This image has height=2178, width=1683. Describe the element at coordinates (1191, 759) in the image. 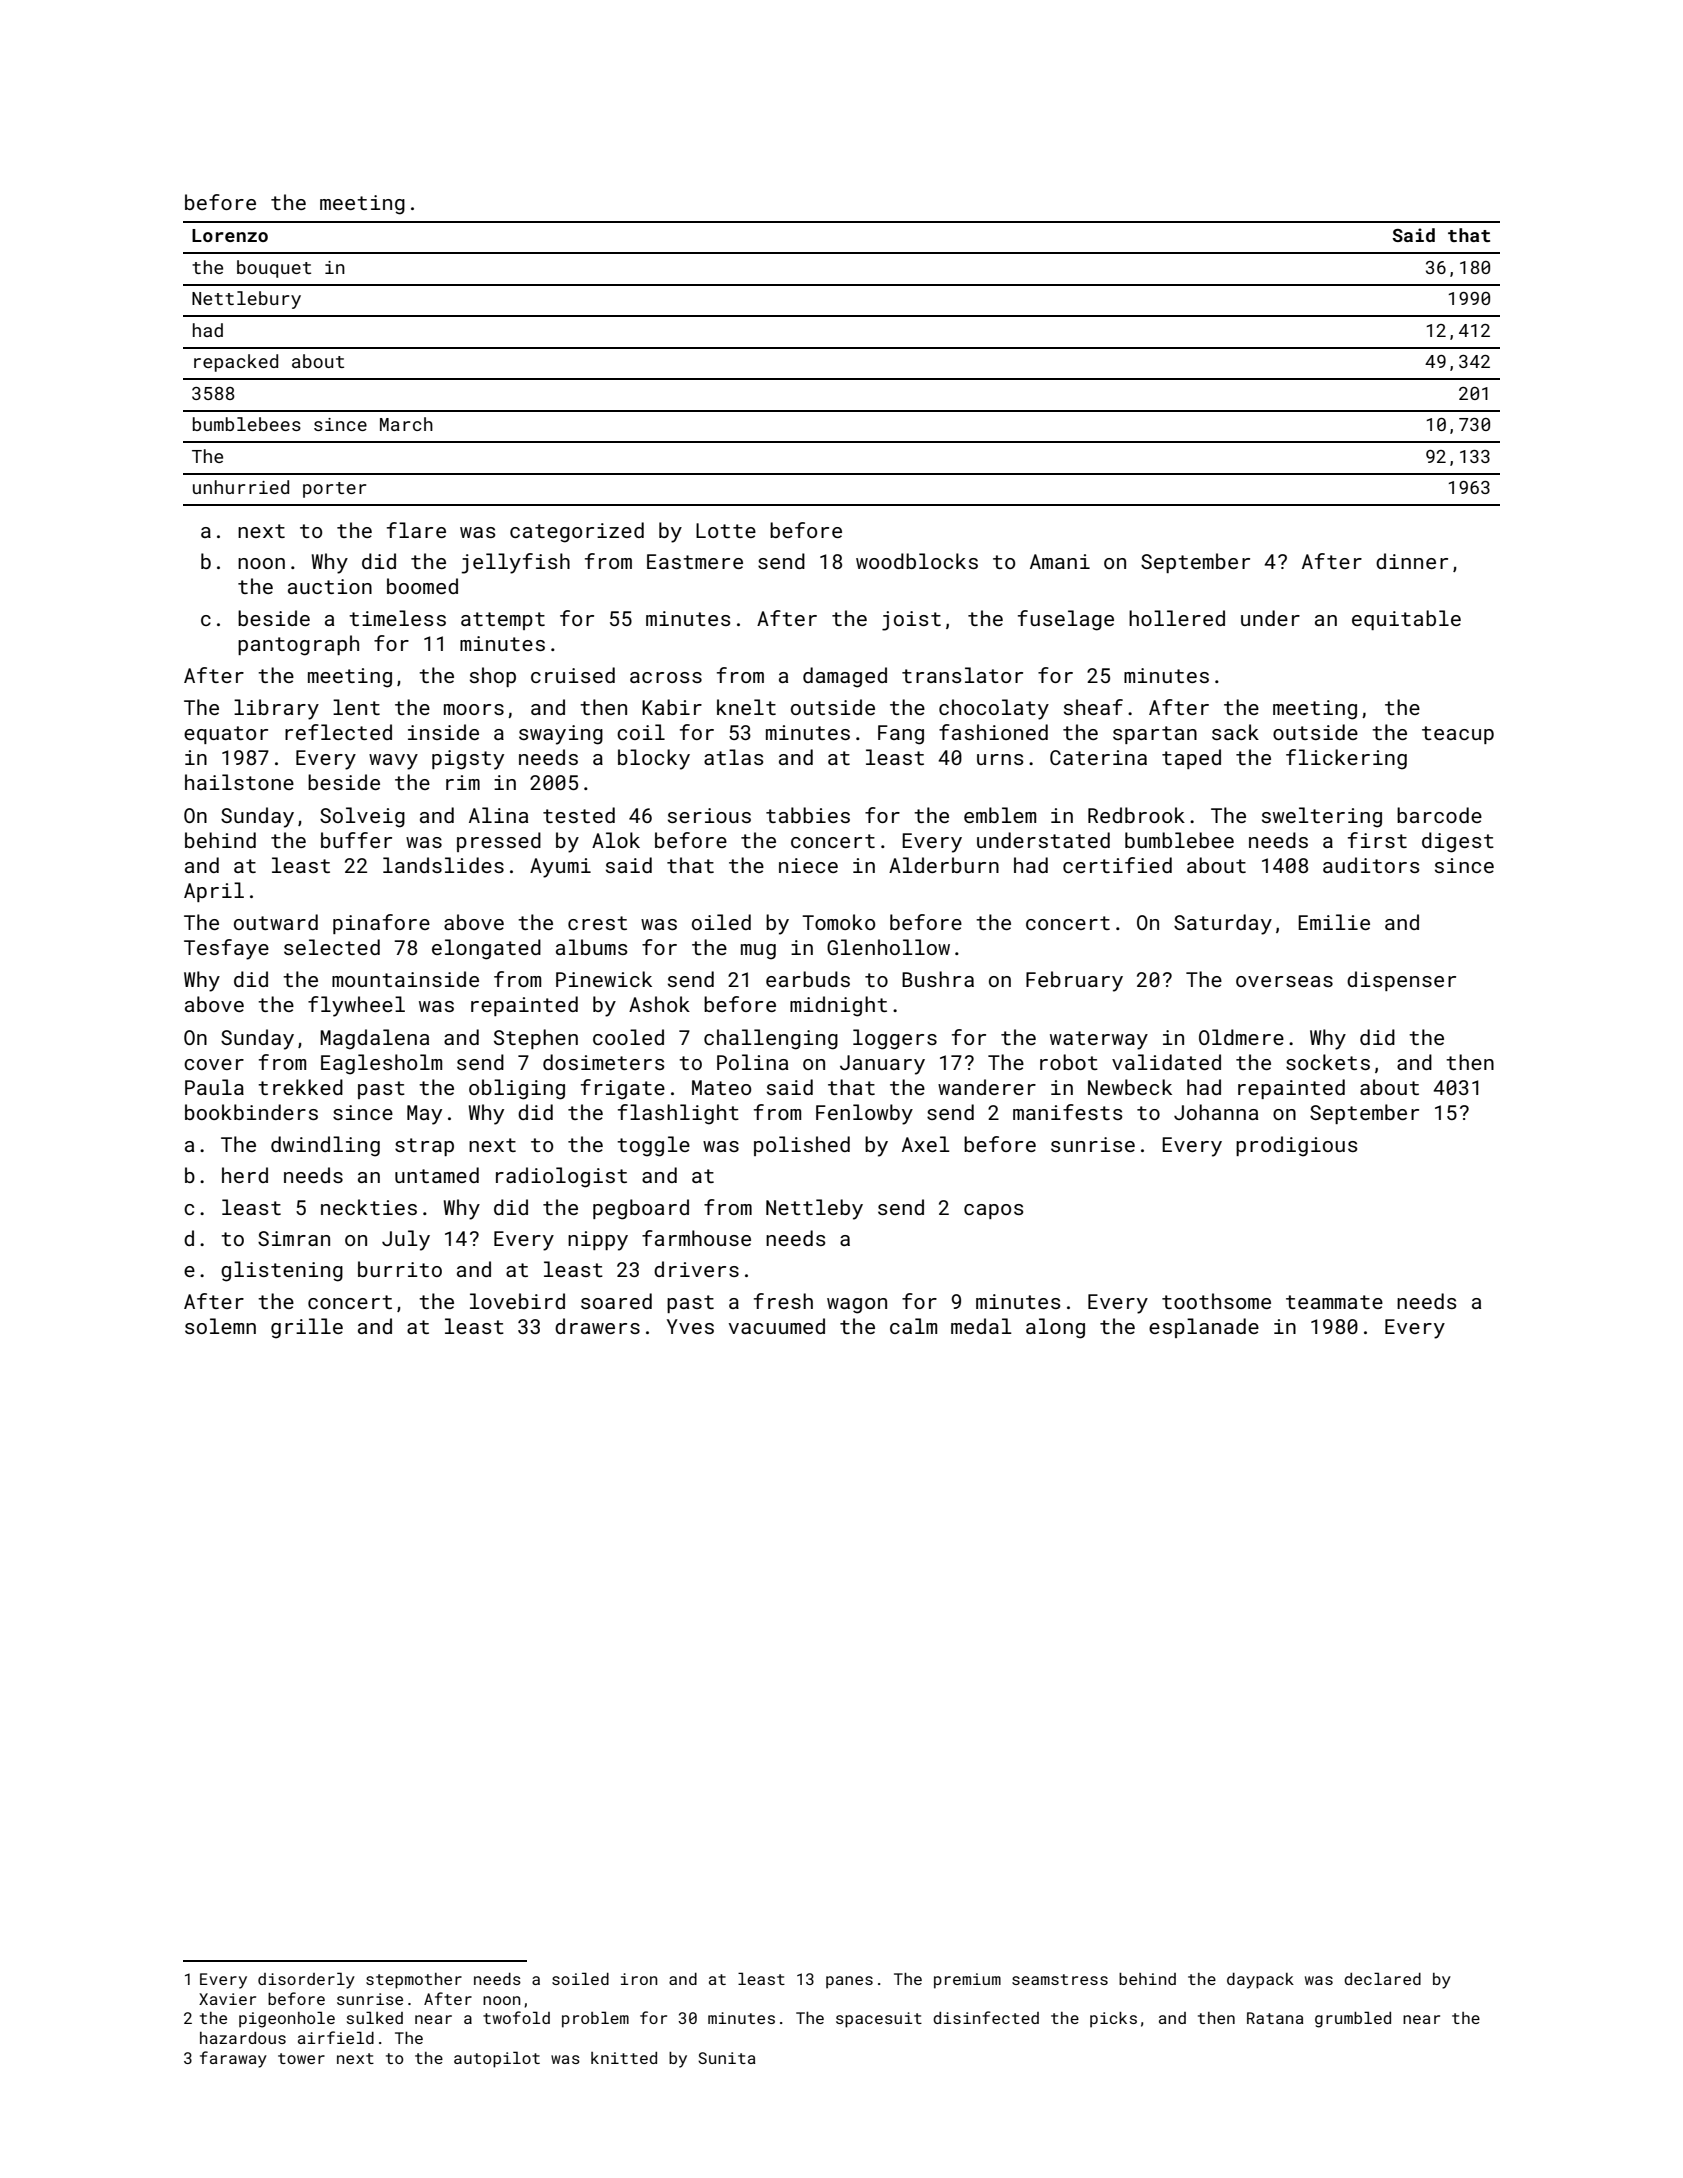

I see `taped` at that location.
